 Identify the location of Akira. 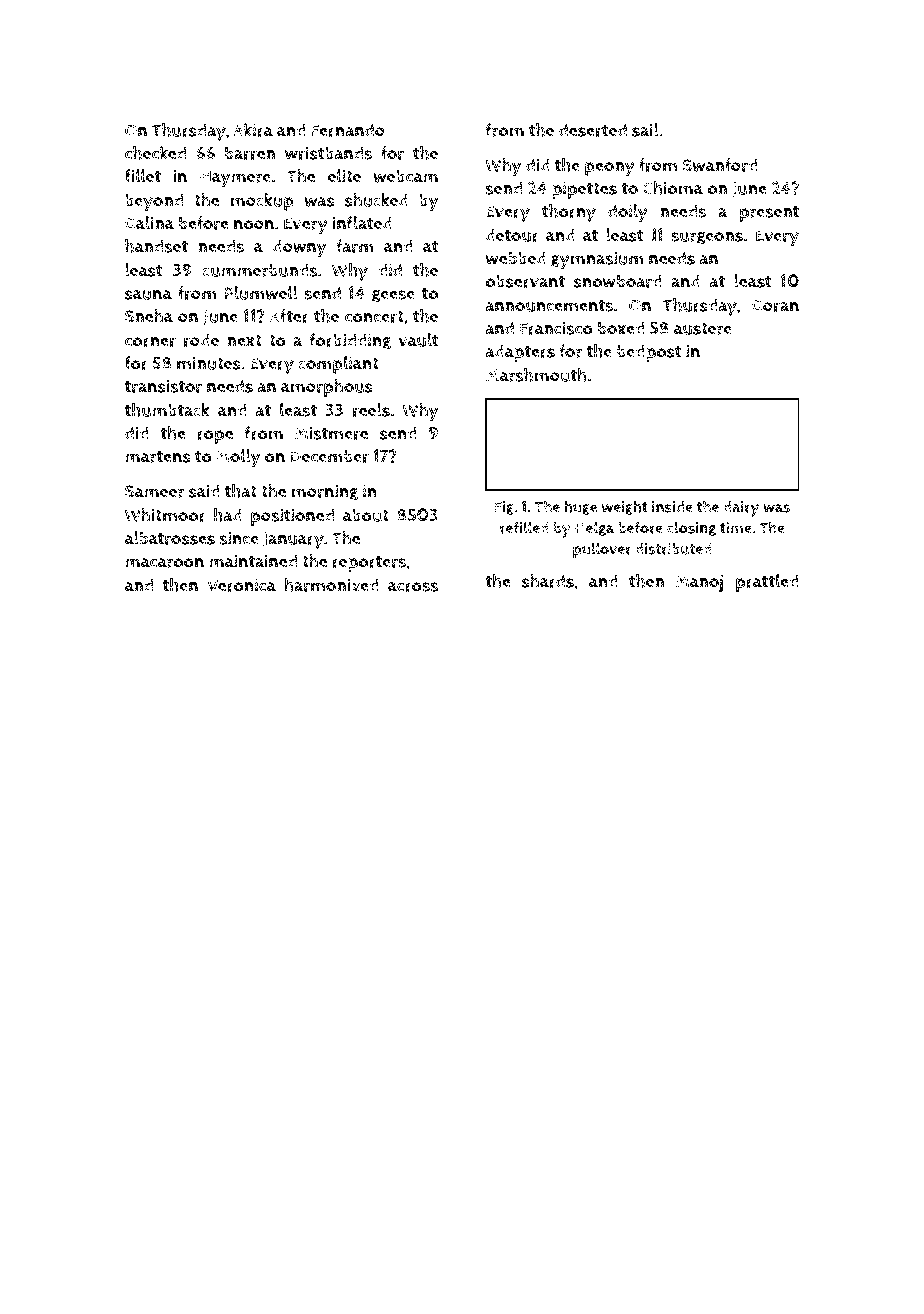
(253, 130).
